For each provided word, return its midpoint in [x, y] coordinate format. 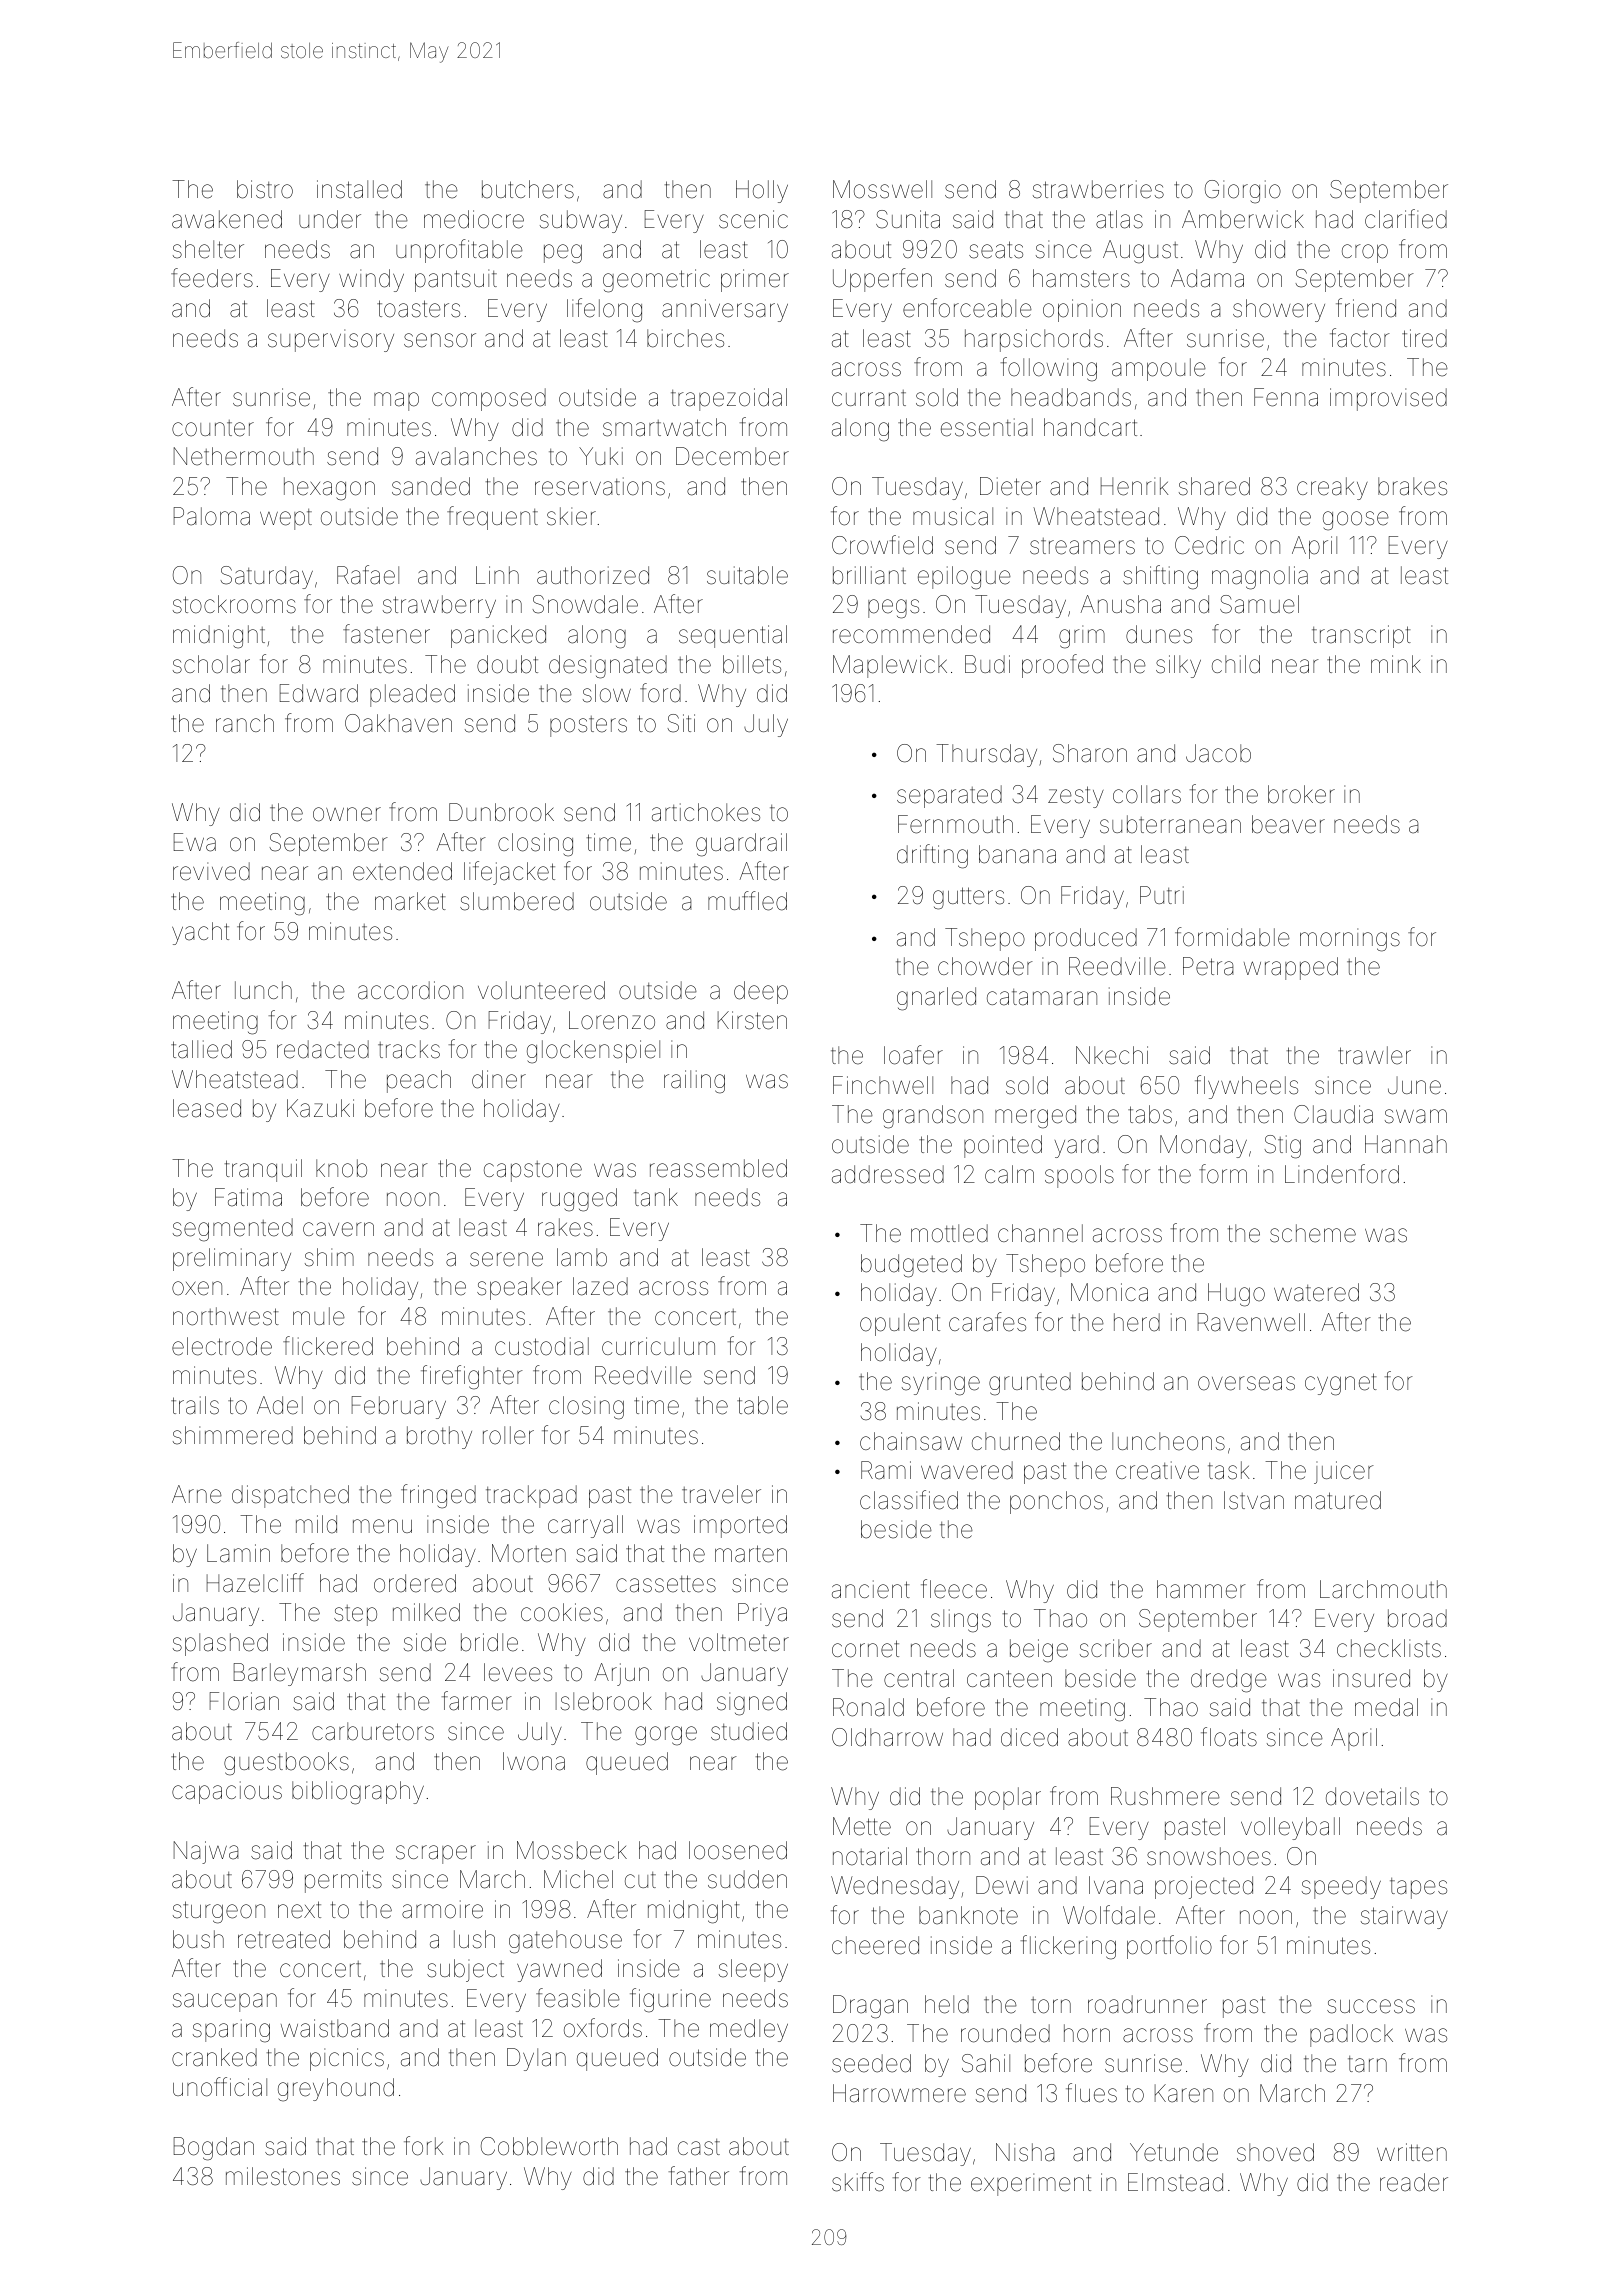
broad [1417, 1618]
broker [1301, 794]
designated [608, 667]
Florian [244, 1701]
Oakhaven [398, 723]
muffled [747, 901]
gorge [666, 1736]
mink [1396, 664]
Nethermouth [244, 456]
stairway [1404, 1917]
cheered [875, 1945]
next [299, 1910]
